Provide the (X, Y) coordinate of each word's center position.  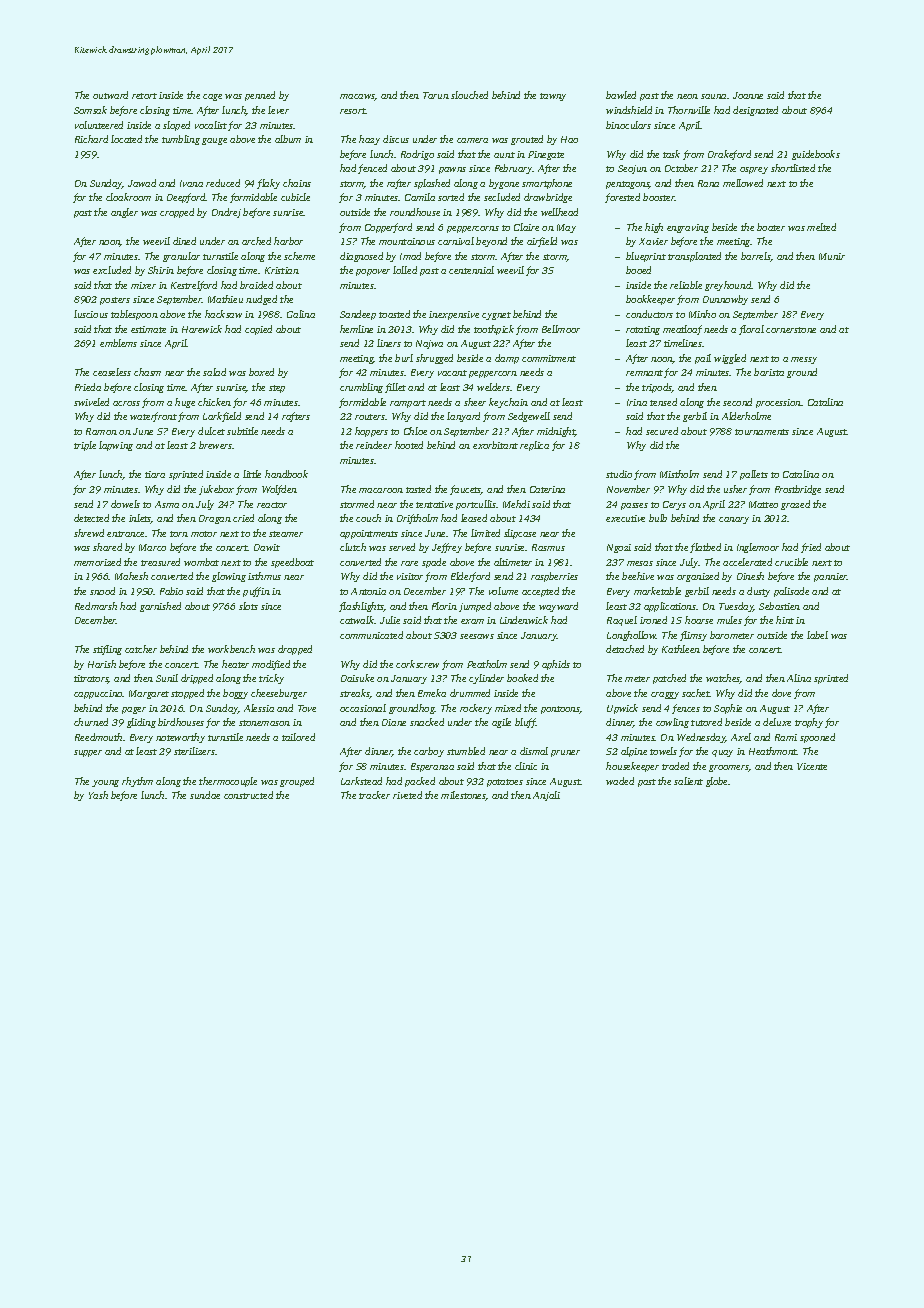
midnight (556, 432)
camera (472, 140)
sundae (205, 795)
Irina (637, 402)
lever (278, 110)
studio (619, 474)
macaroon (381, 490)
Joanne (748, 95)
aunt (504, 155)
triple (85, 446)
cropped (177, 213)
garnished (160, 607)
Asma (167, 504)
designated (755, 111)
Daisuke (357, 678)
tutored (706, 722)
